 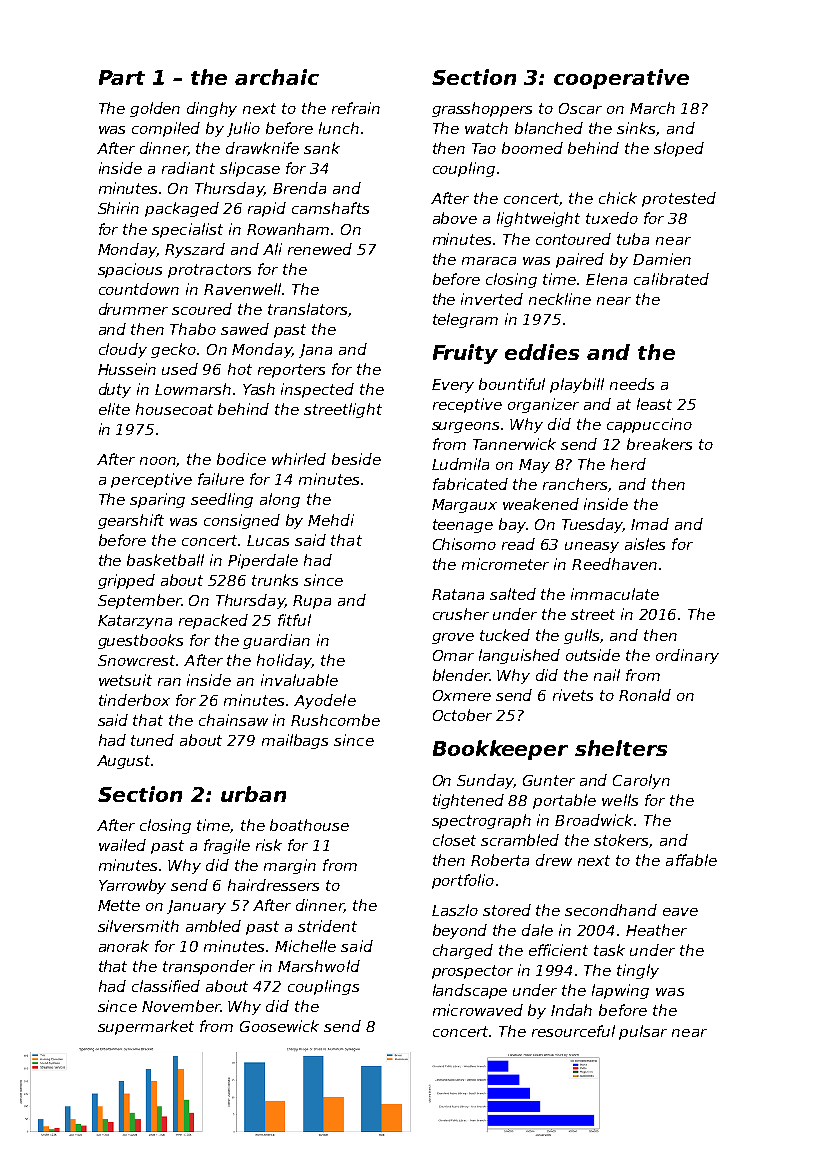 What do you see at coordinates (131, 521) in the screenshot?
I see `gearshift` at bounding box center [131, 521].
